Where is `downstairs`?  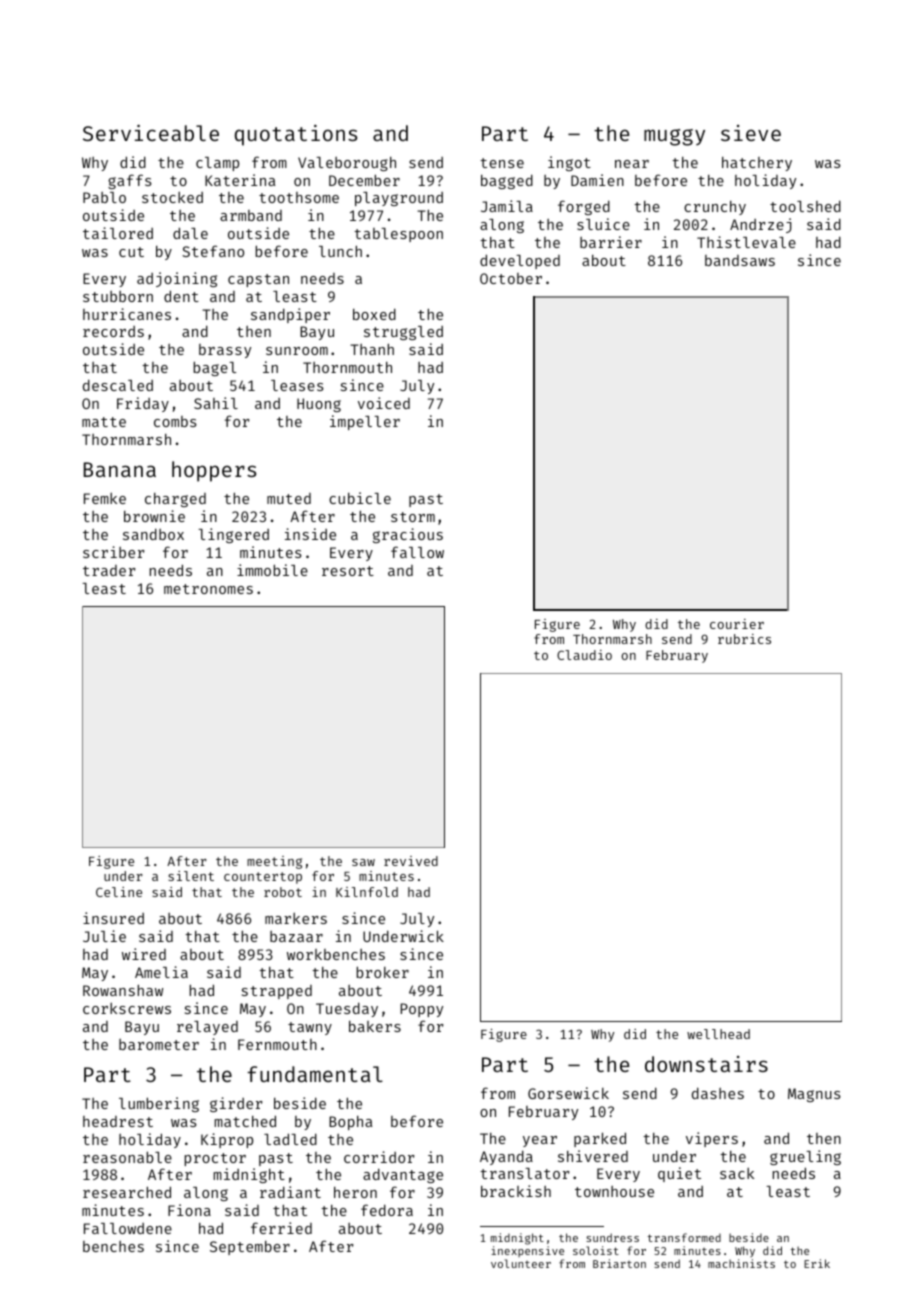 downstairs is located at coordinates (706, 1064).
